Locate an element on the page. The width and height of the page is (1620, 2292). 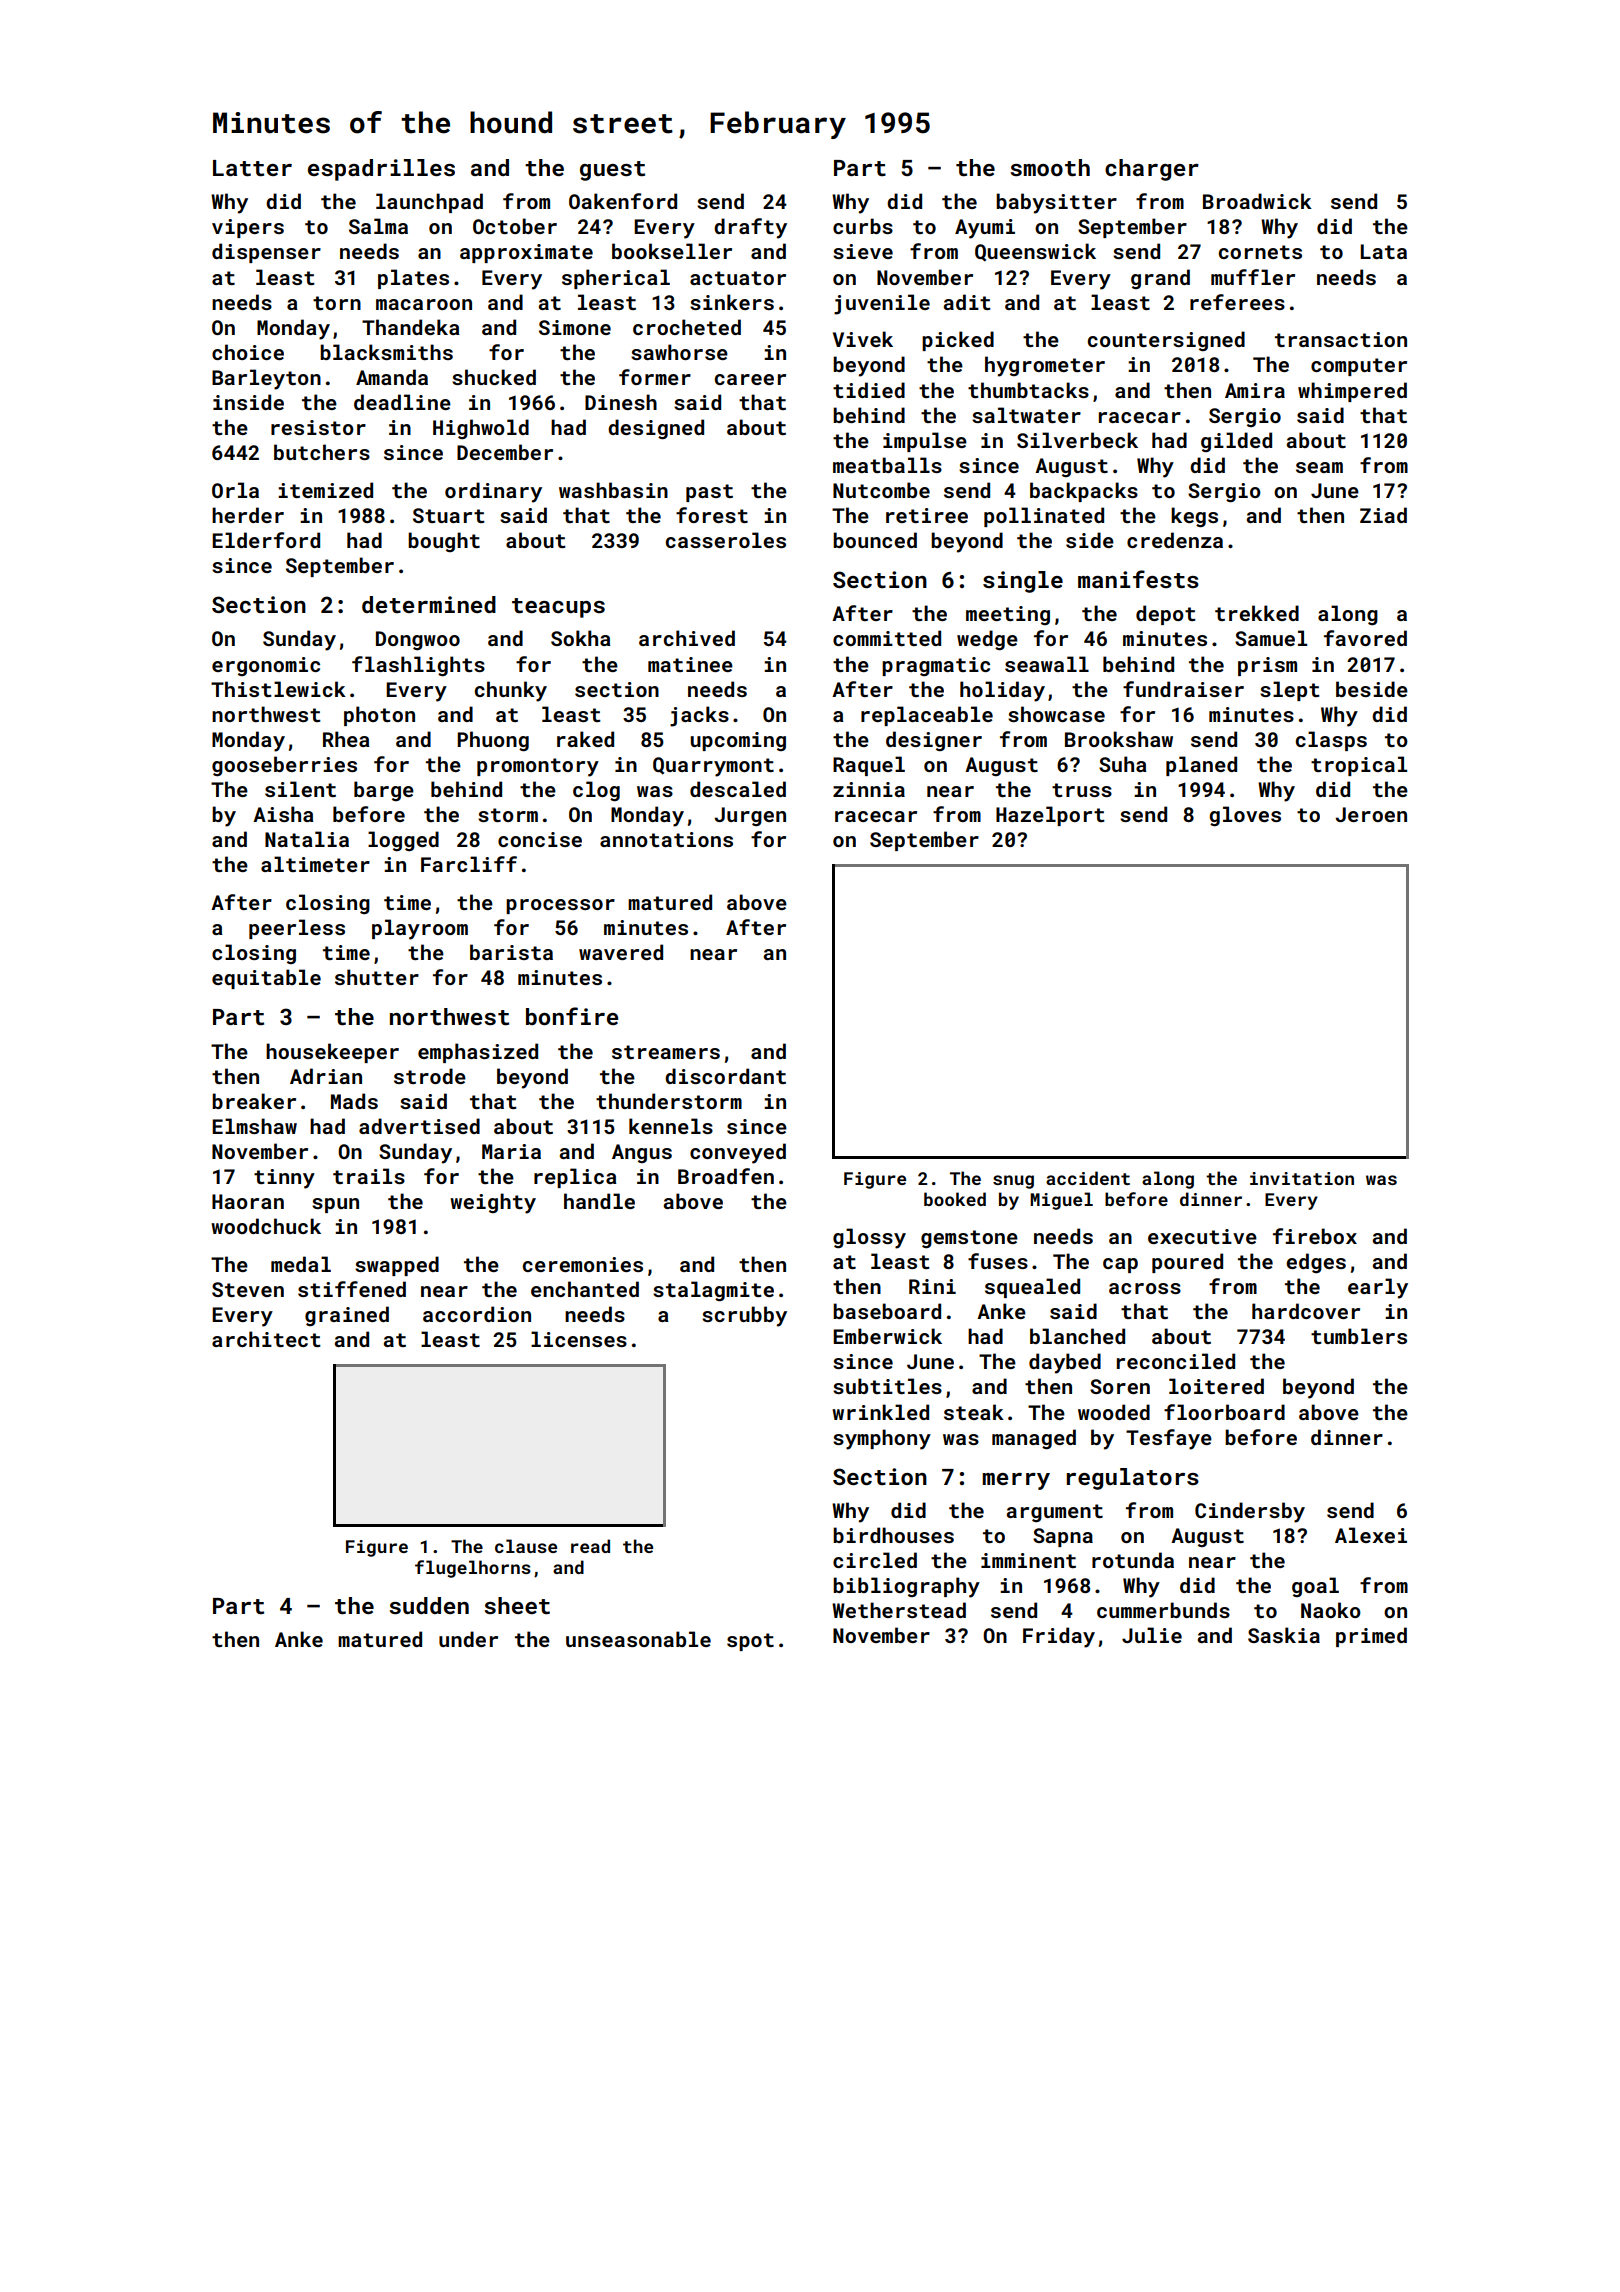
accident is located at coordinates (1088, 1178).
